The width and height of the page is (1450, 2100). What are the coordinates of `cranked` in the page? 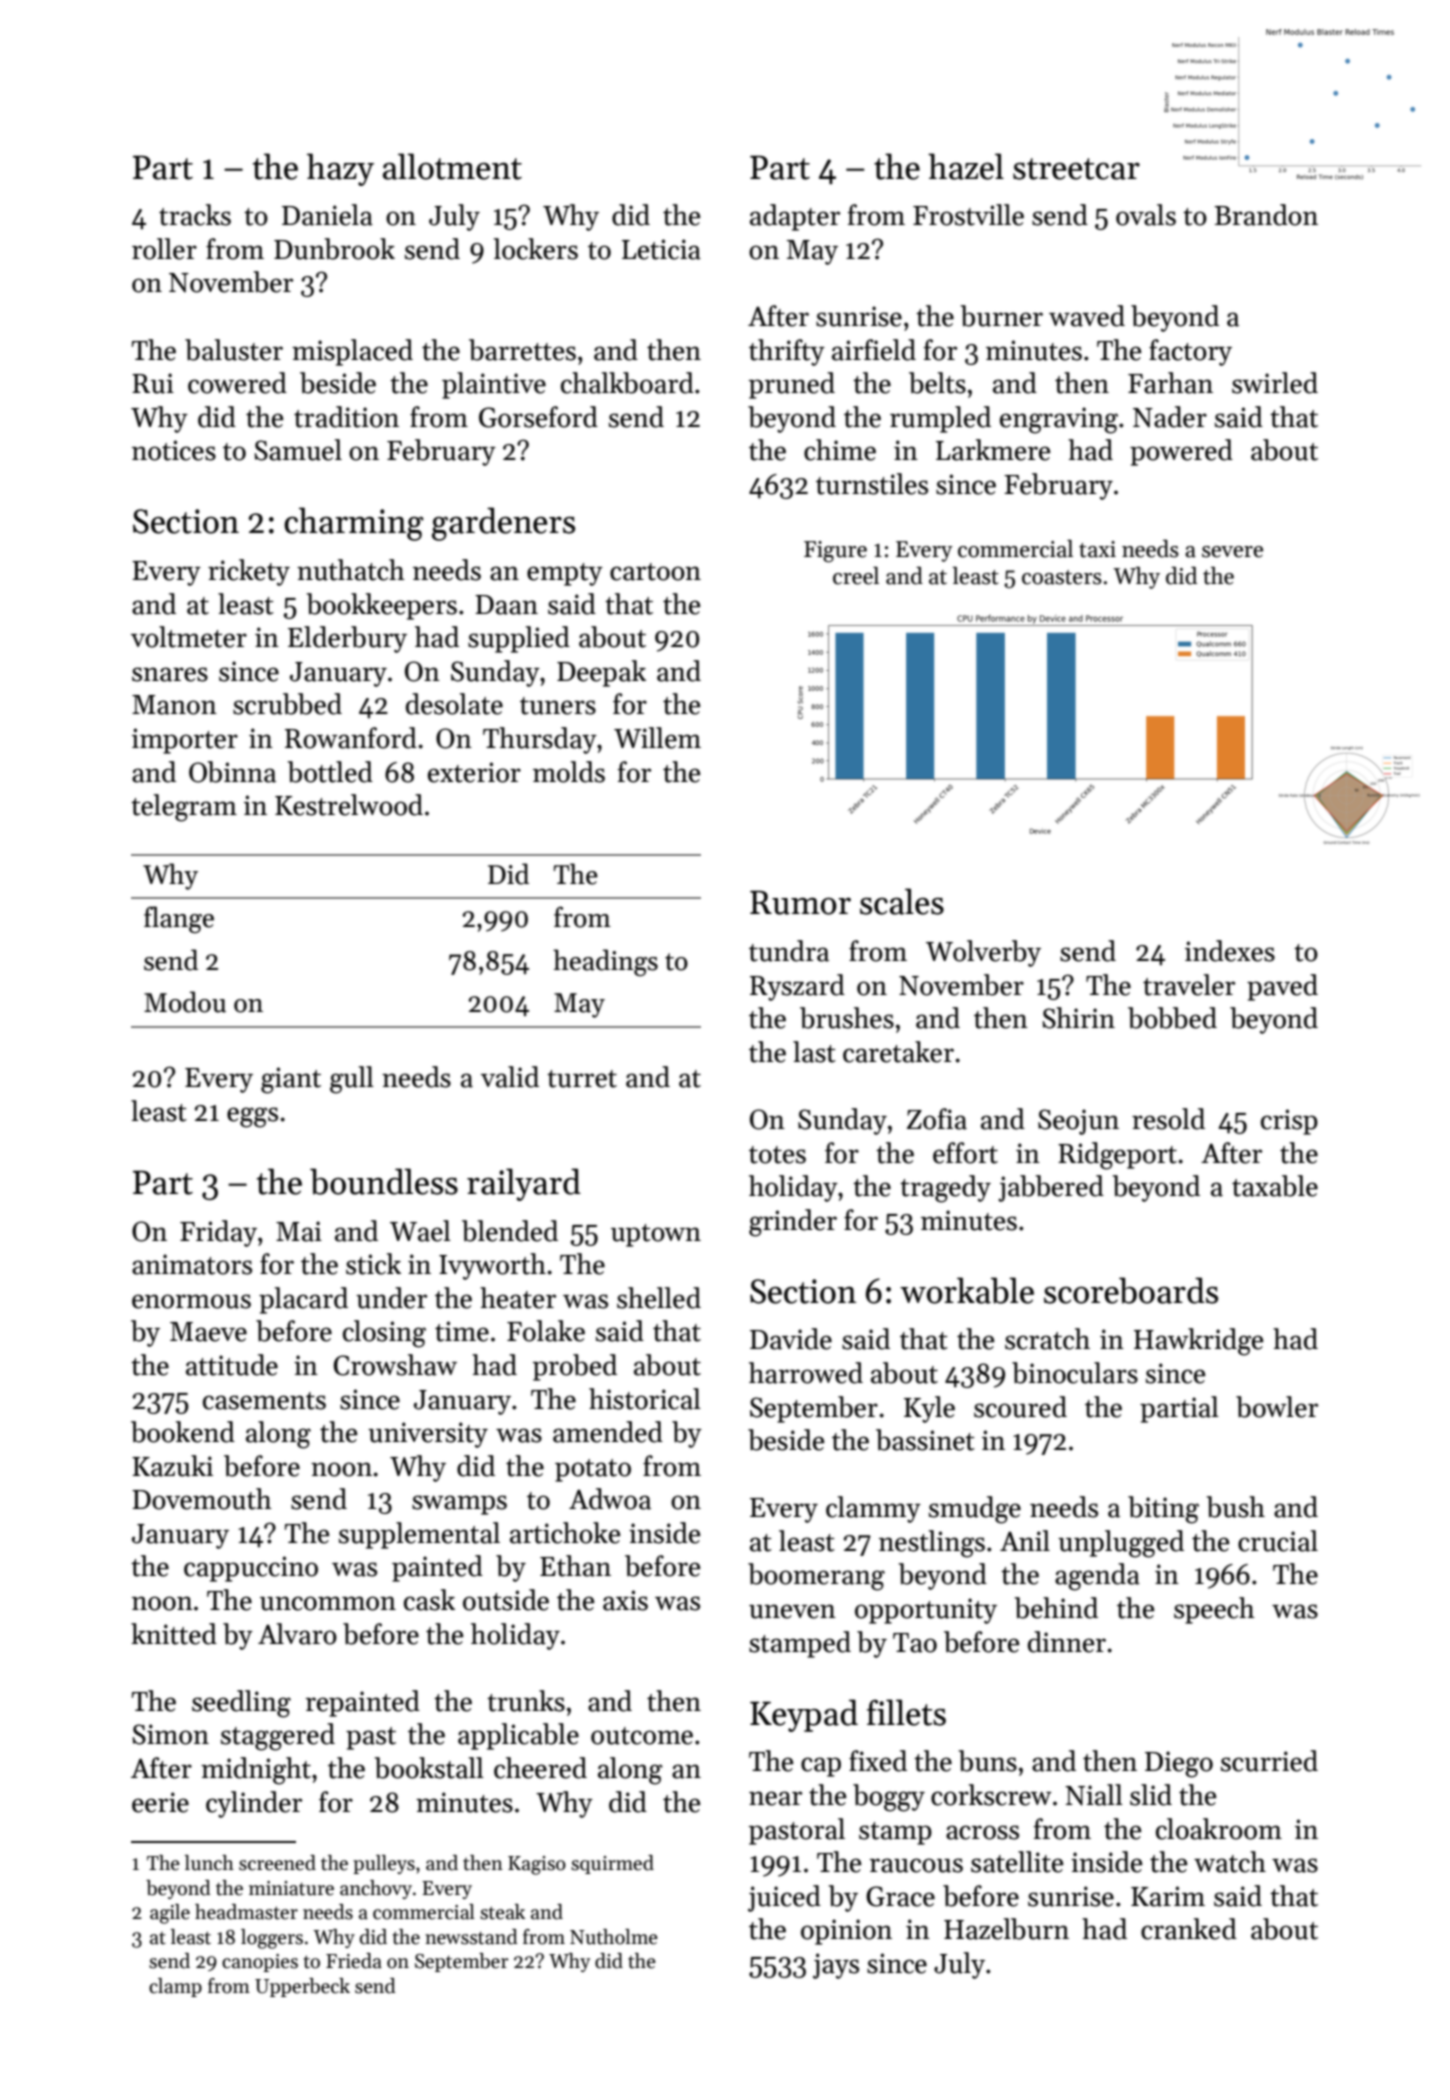 It's located at (1189, 1929).
